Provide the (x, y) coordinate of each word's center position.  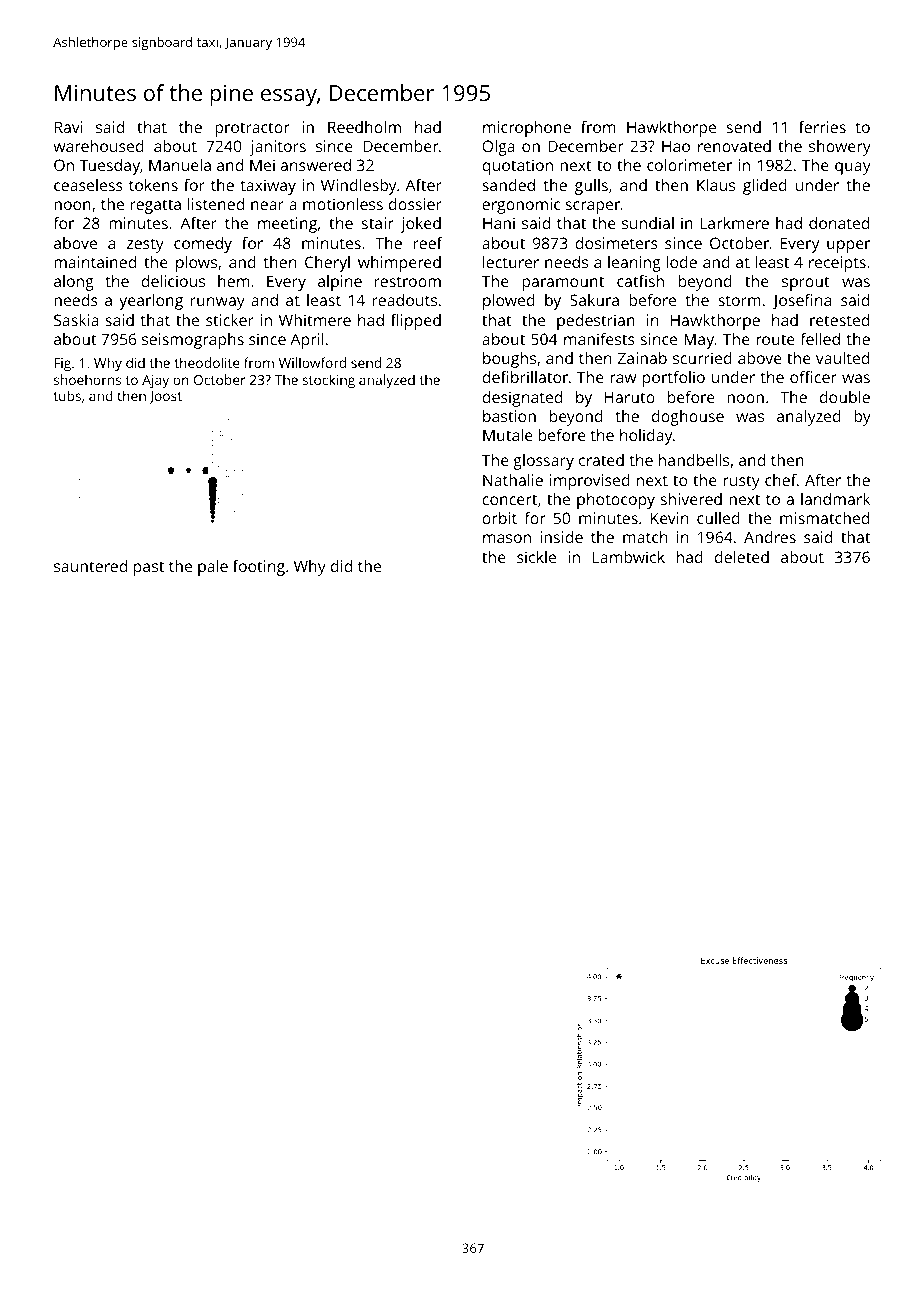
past (149, 568)
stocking (328, 381)
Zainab (642, 358)
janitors (278, 148)
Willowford (312, 362)
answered (316, 165)
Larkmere (734, 223)
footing (259, 568)
